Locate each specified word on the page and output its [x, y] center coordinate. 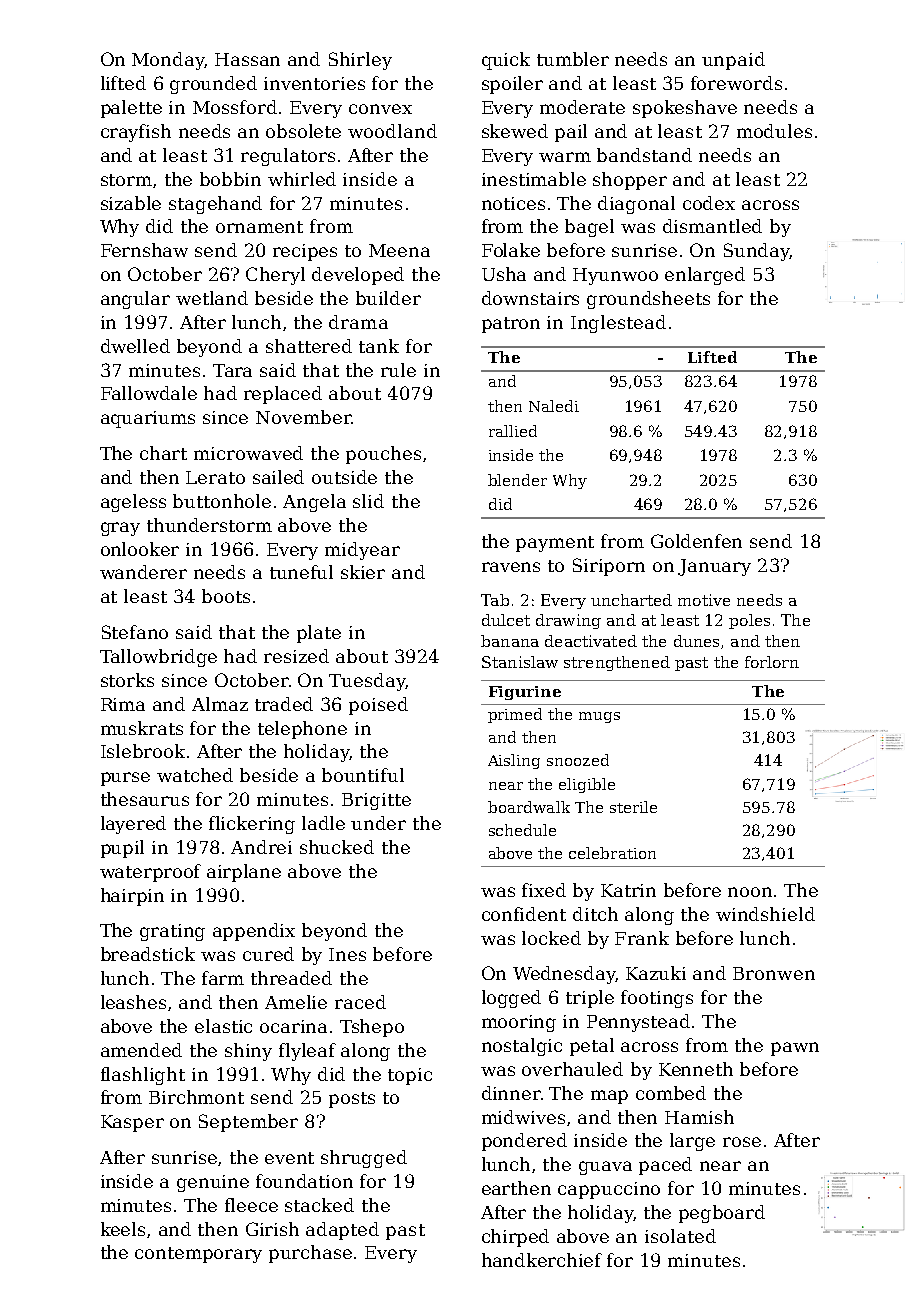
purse [125, 779]
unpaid [733, 61]
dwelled [135, 346]
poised [378, 706]
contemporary [198, 1255]
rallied [513, 431]
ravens [511, 567]
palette [131, 109]
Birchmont [196, 1097]
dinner [511, 1093]
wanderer [143, 572]
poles [749, 621]
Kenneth [696, 1069]
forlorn [772, 662]
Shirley [360, 61]
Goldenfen [696, 541]
